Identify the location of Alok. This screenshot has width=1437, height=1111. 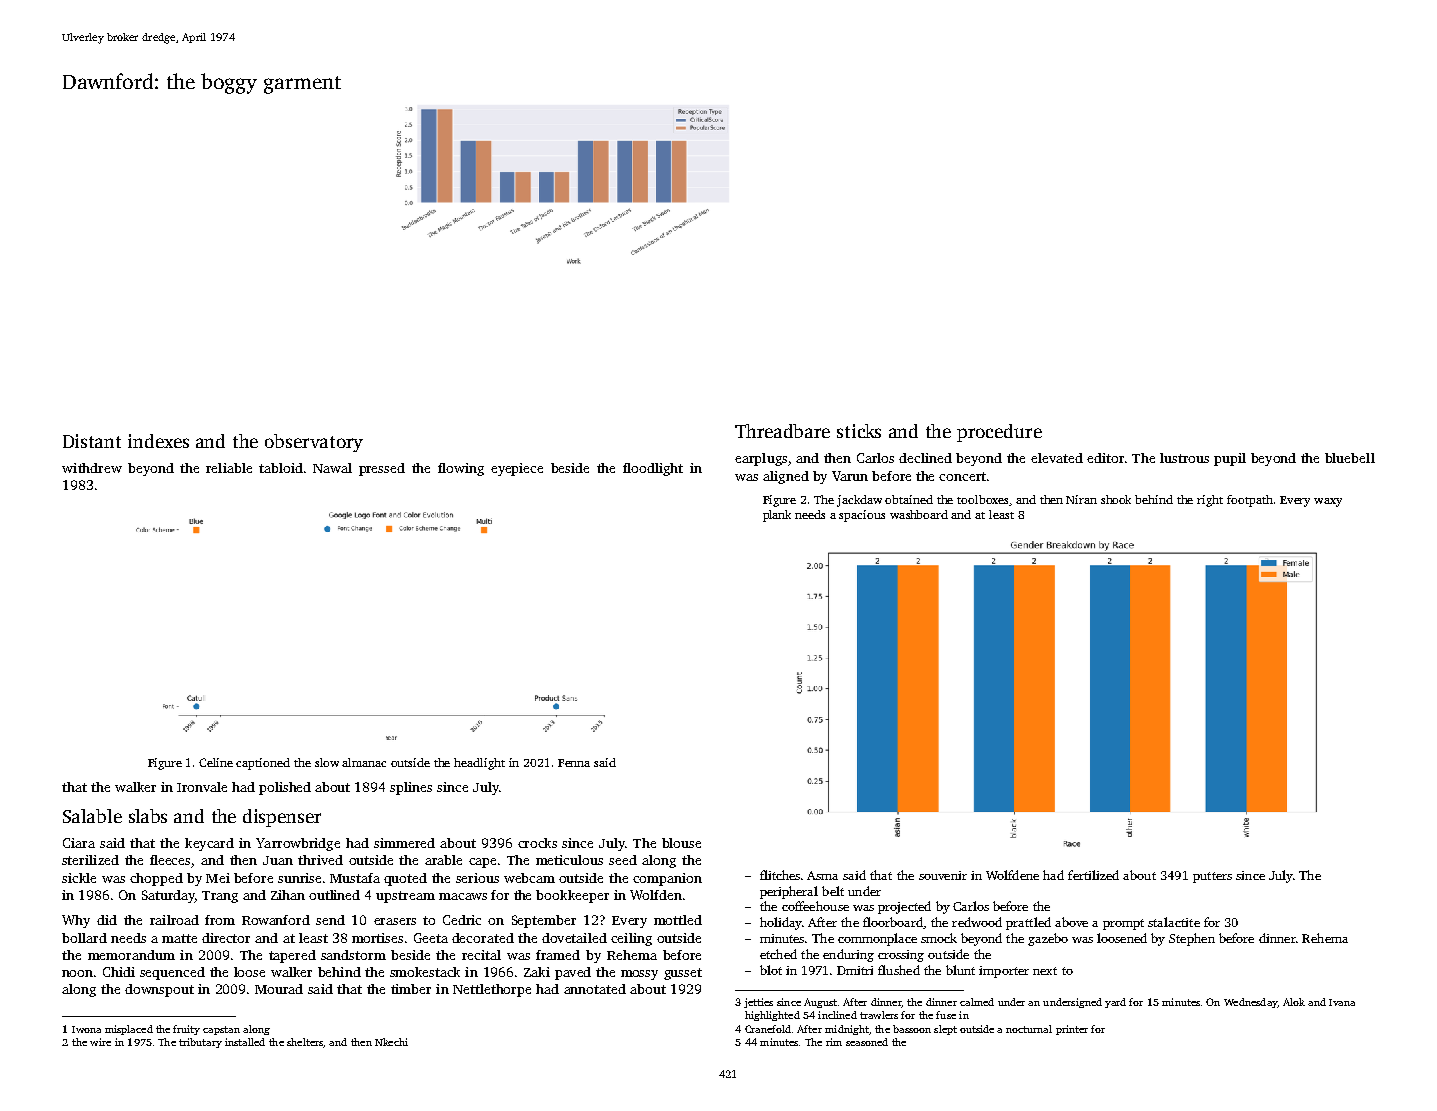
(1294, 1002).
